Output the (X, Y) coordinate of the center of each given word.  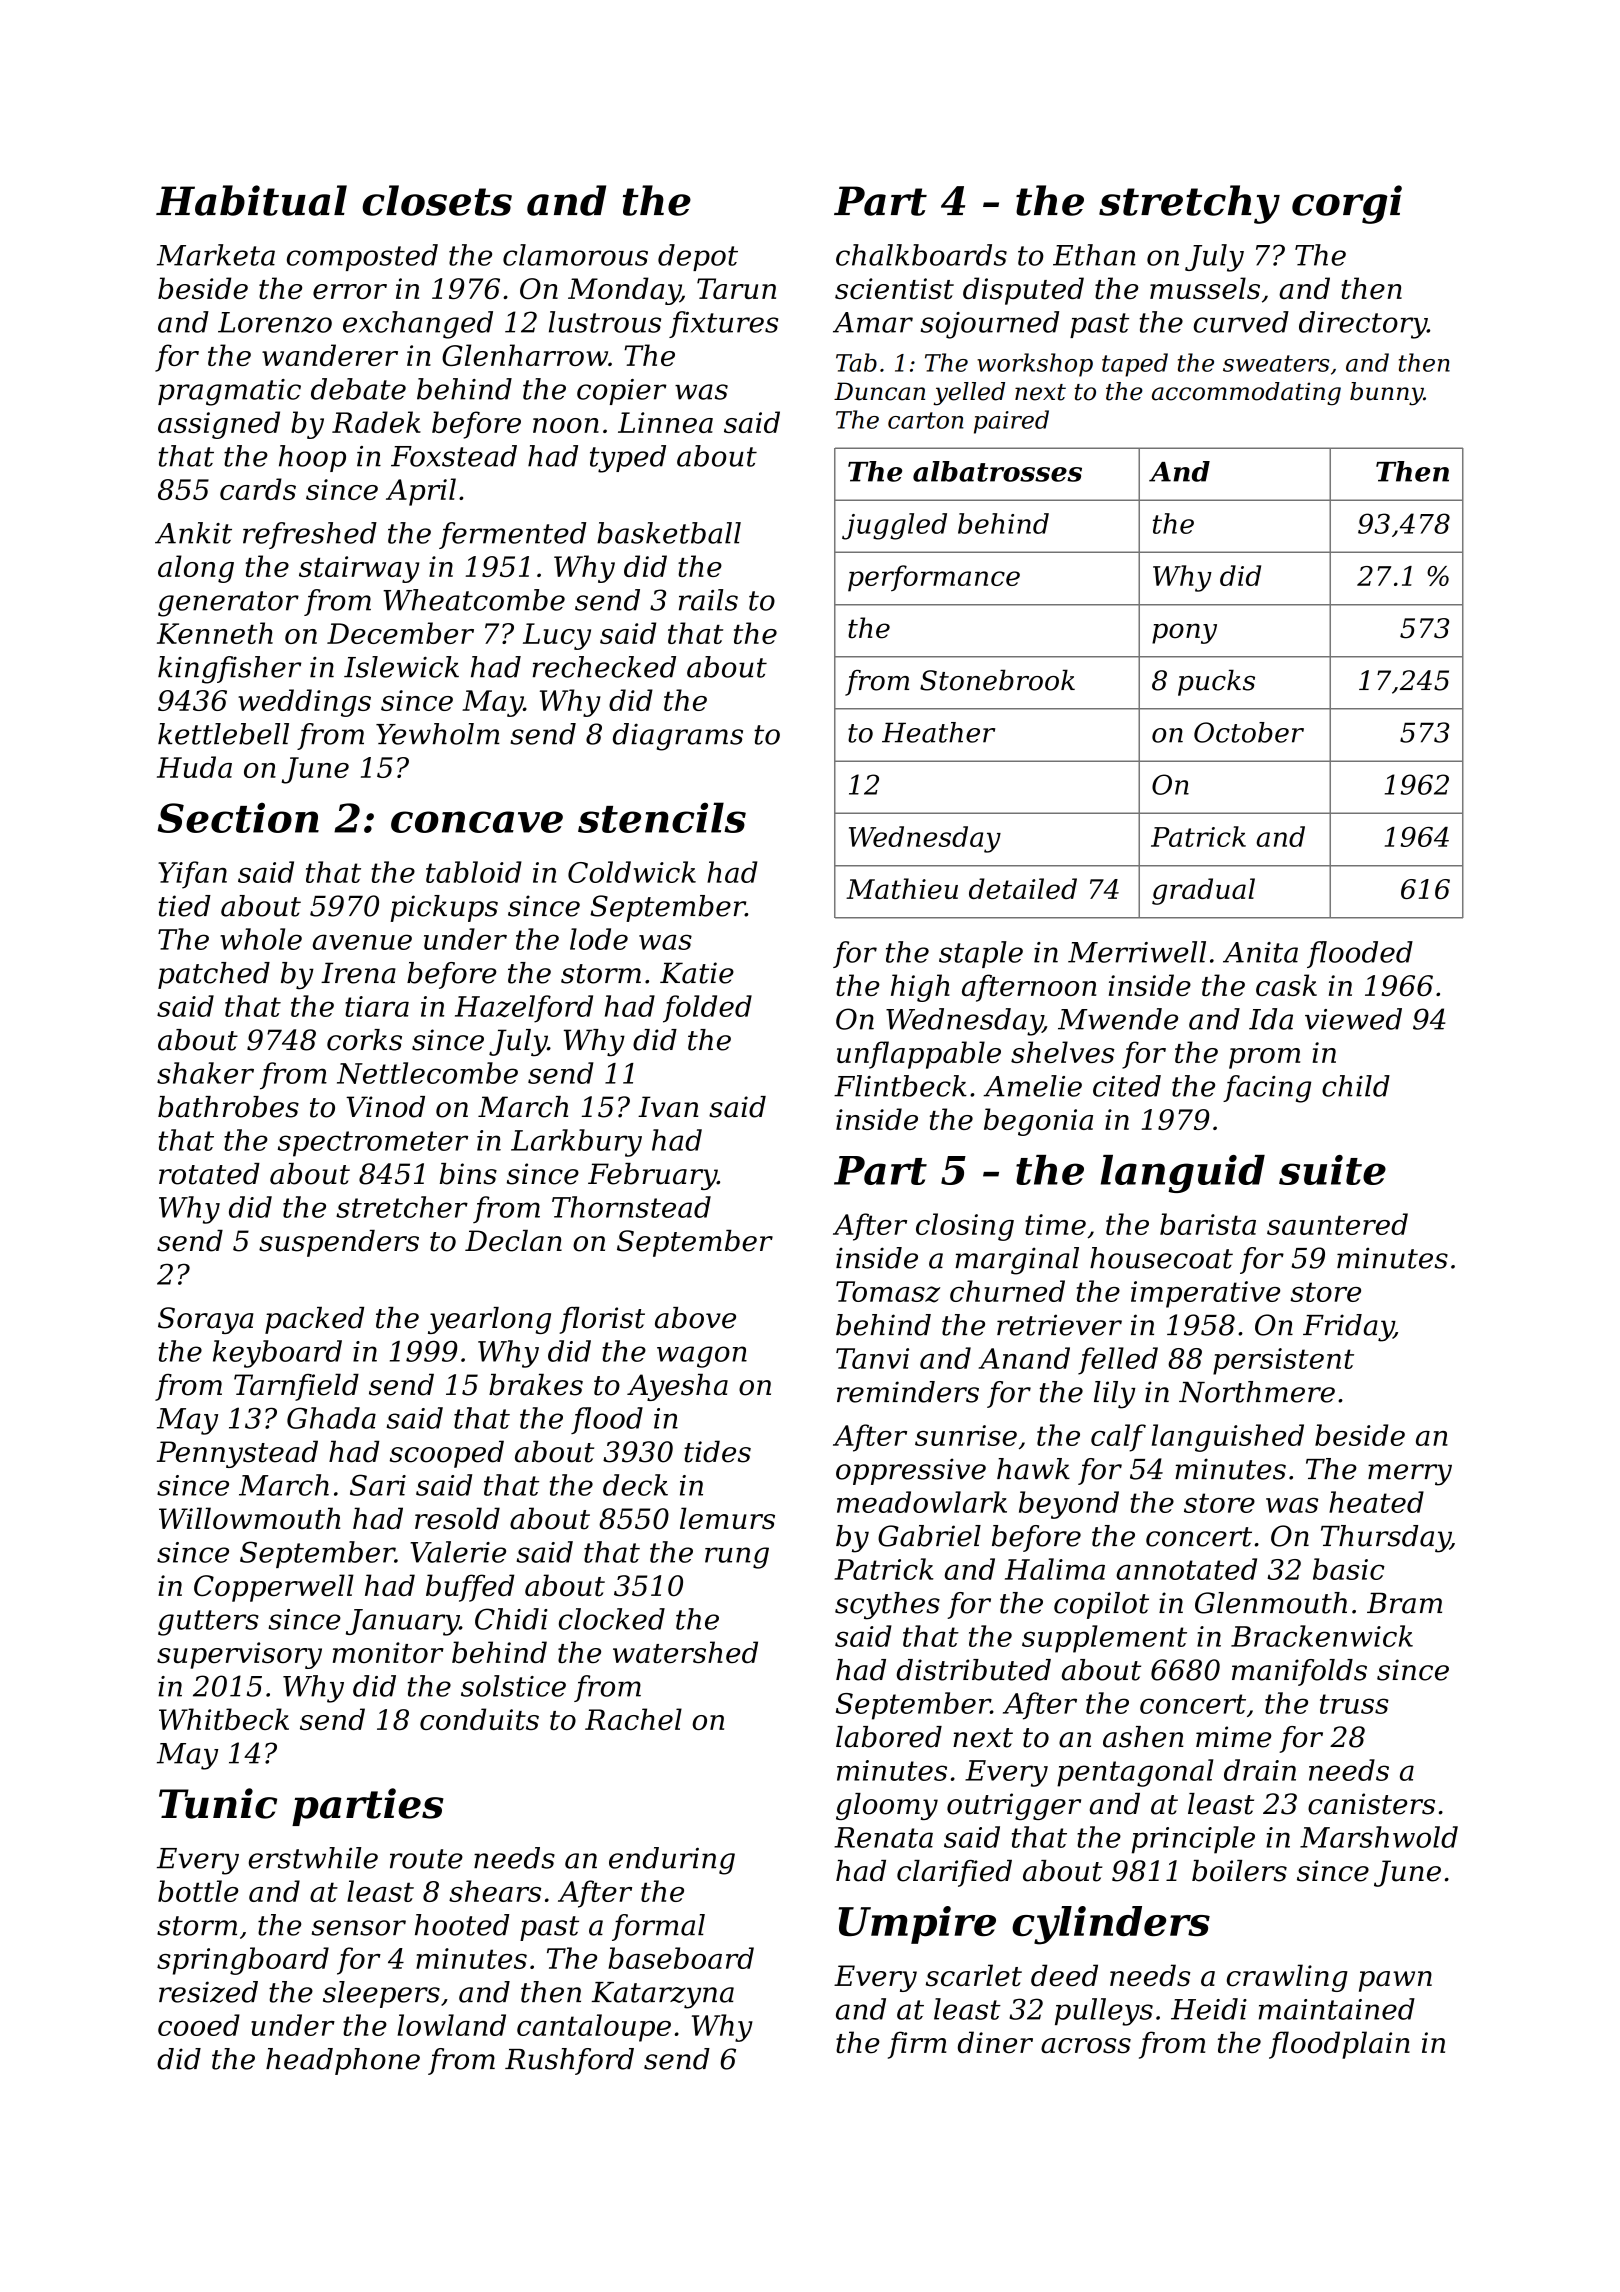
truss (1354, 1704)
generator (228, 604)
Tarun (736, 288)
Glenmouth (1271, 1603)
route (426, 1859)
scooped (447, 1454)
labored (889, 1737)
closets (437, 200)
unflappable (919, 1055)
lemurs (727, 1518)
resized (208, 1992)
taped (1135, 365)
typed (628, 459)
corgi (1347, 204)
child (1356, 1086)
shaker (205, 1073)
